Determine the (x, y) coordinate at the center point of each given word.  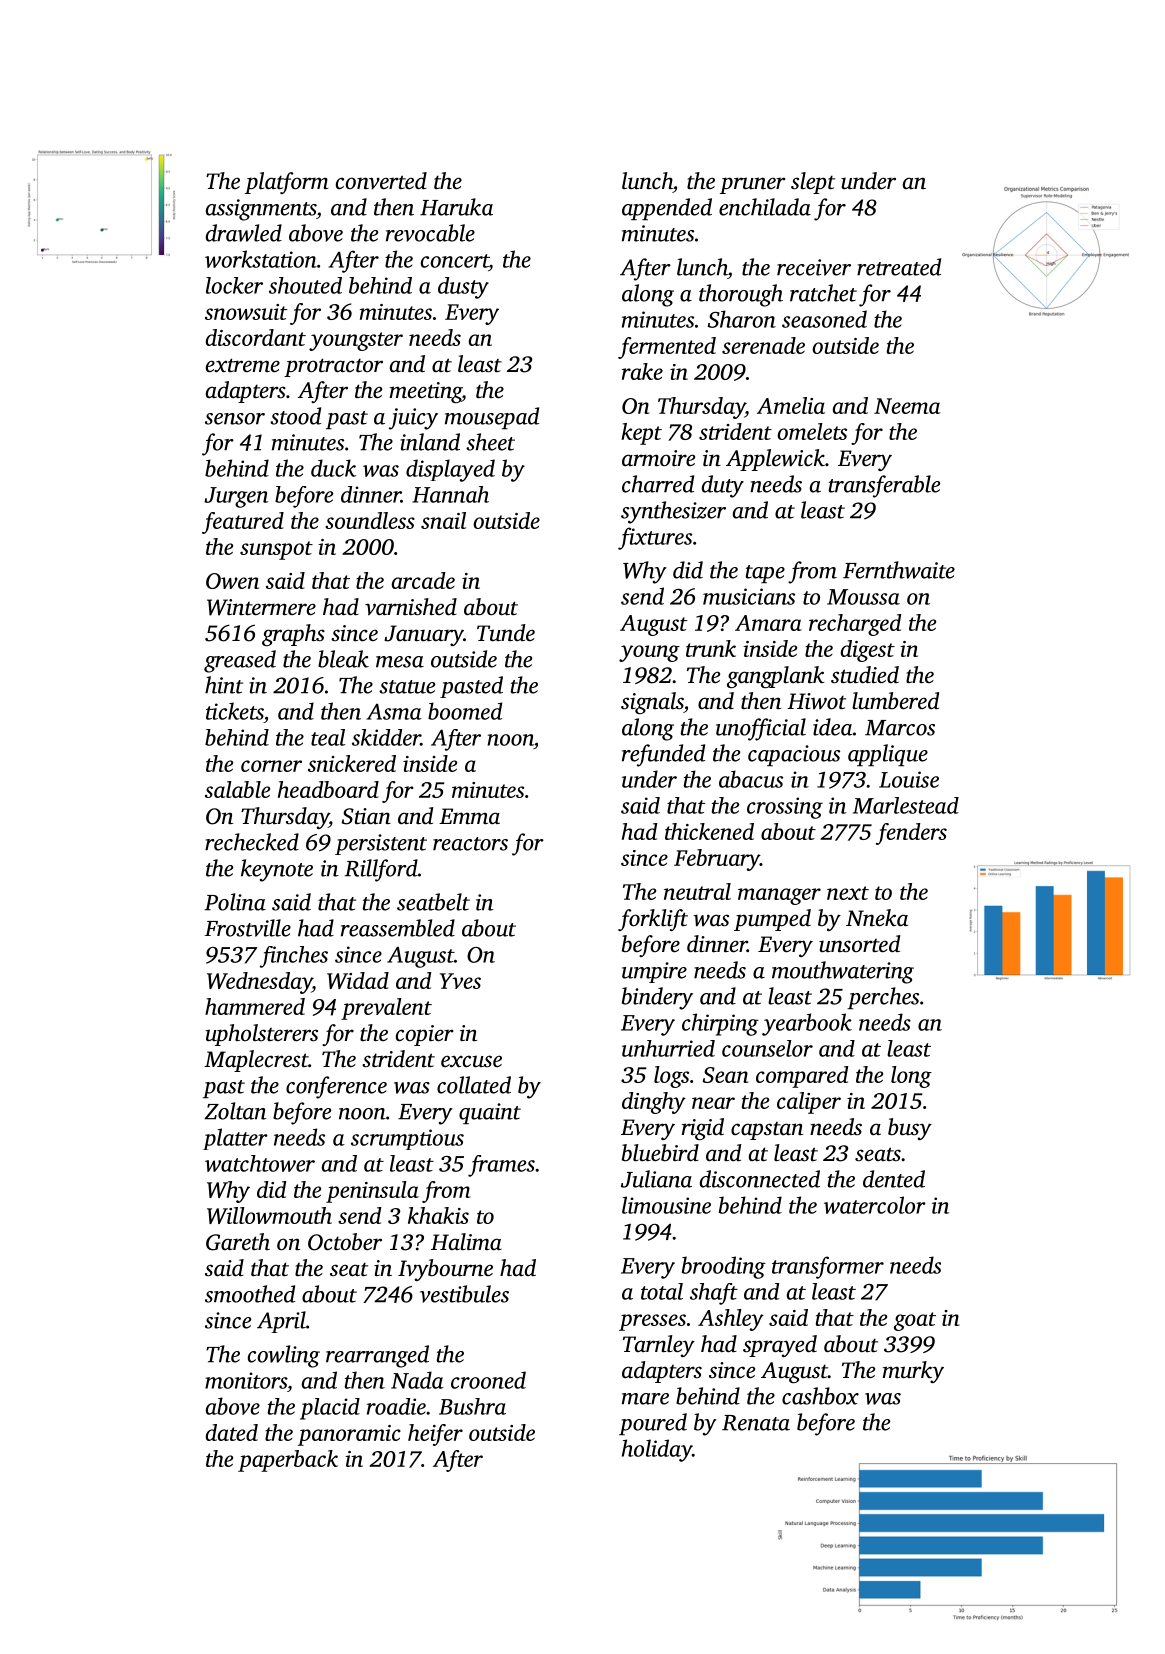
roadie (396, 1406)
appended (667, 209)
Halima (466, 1241)
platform (286, 183)
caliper (809, 1103)
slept (813, 183)
